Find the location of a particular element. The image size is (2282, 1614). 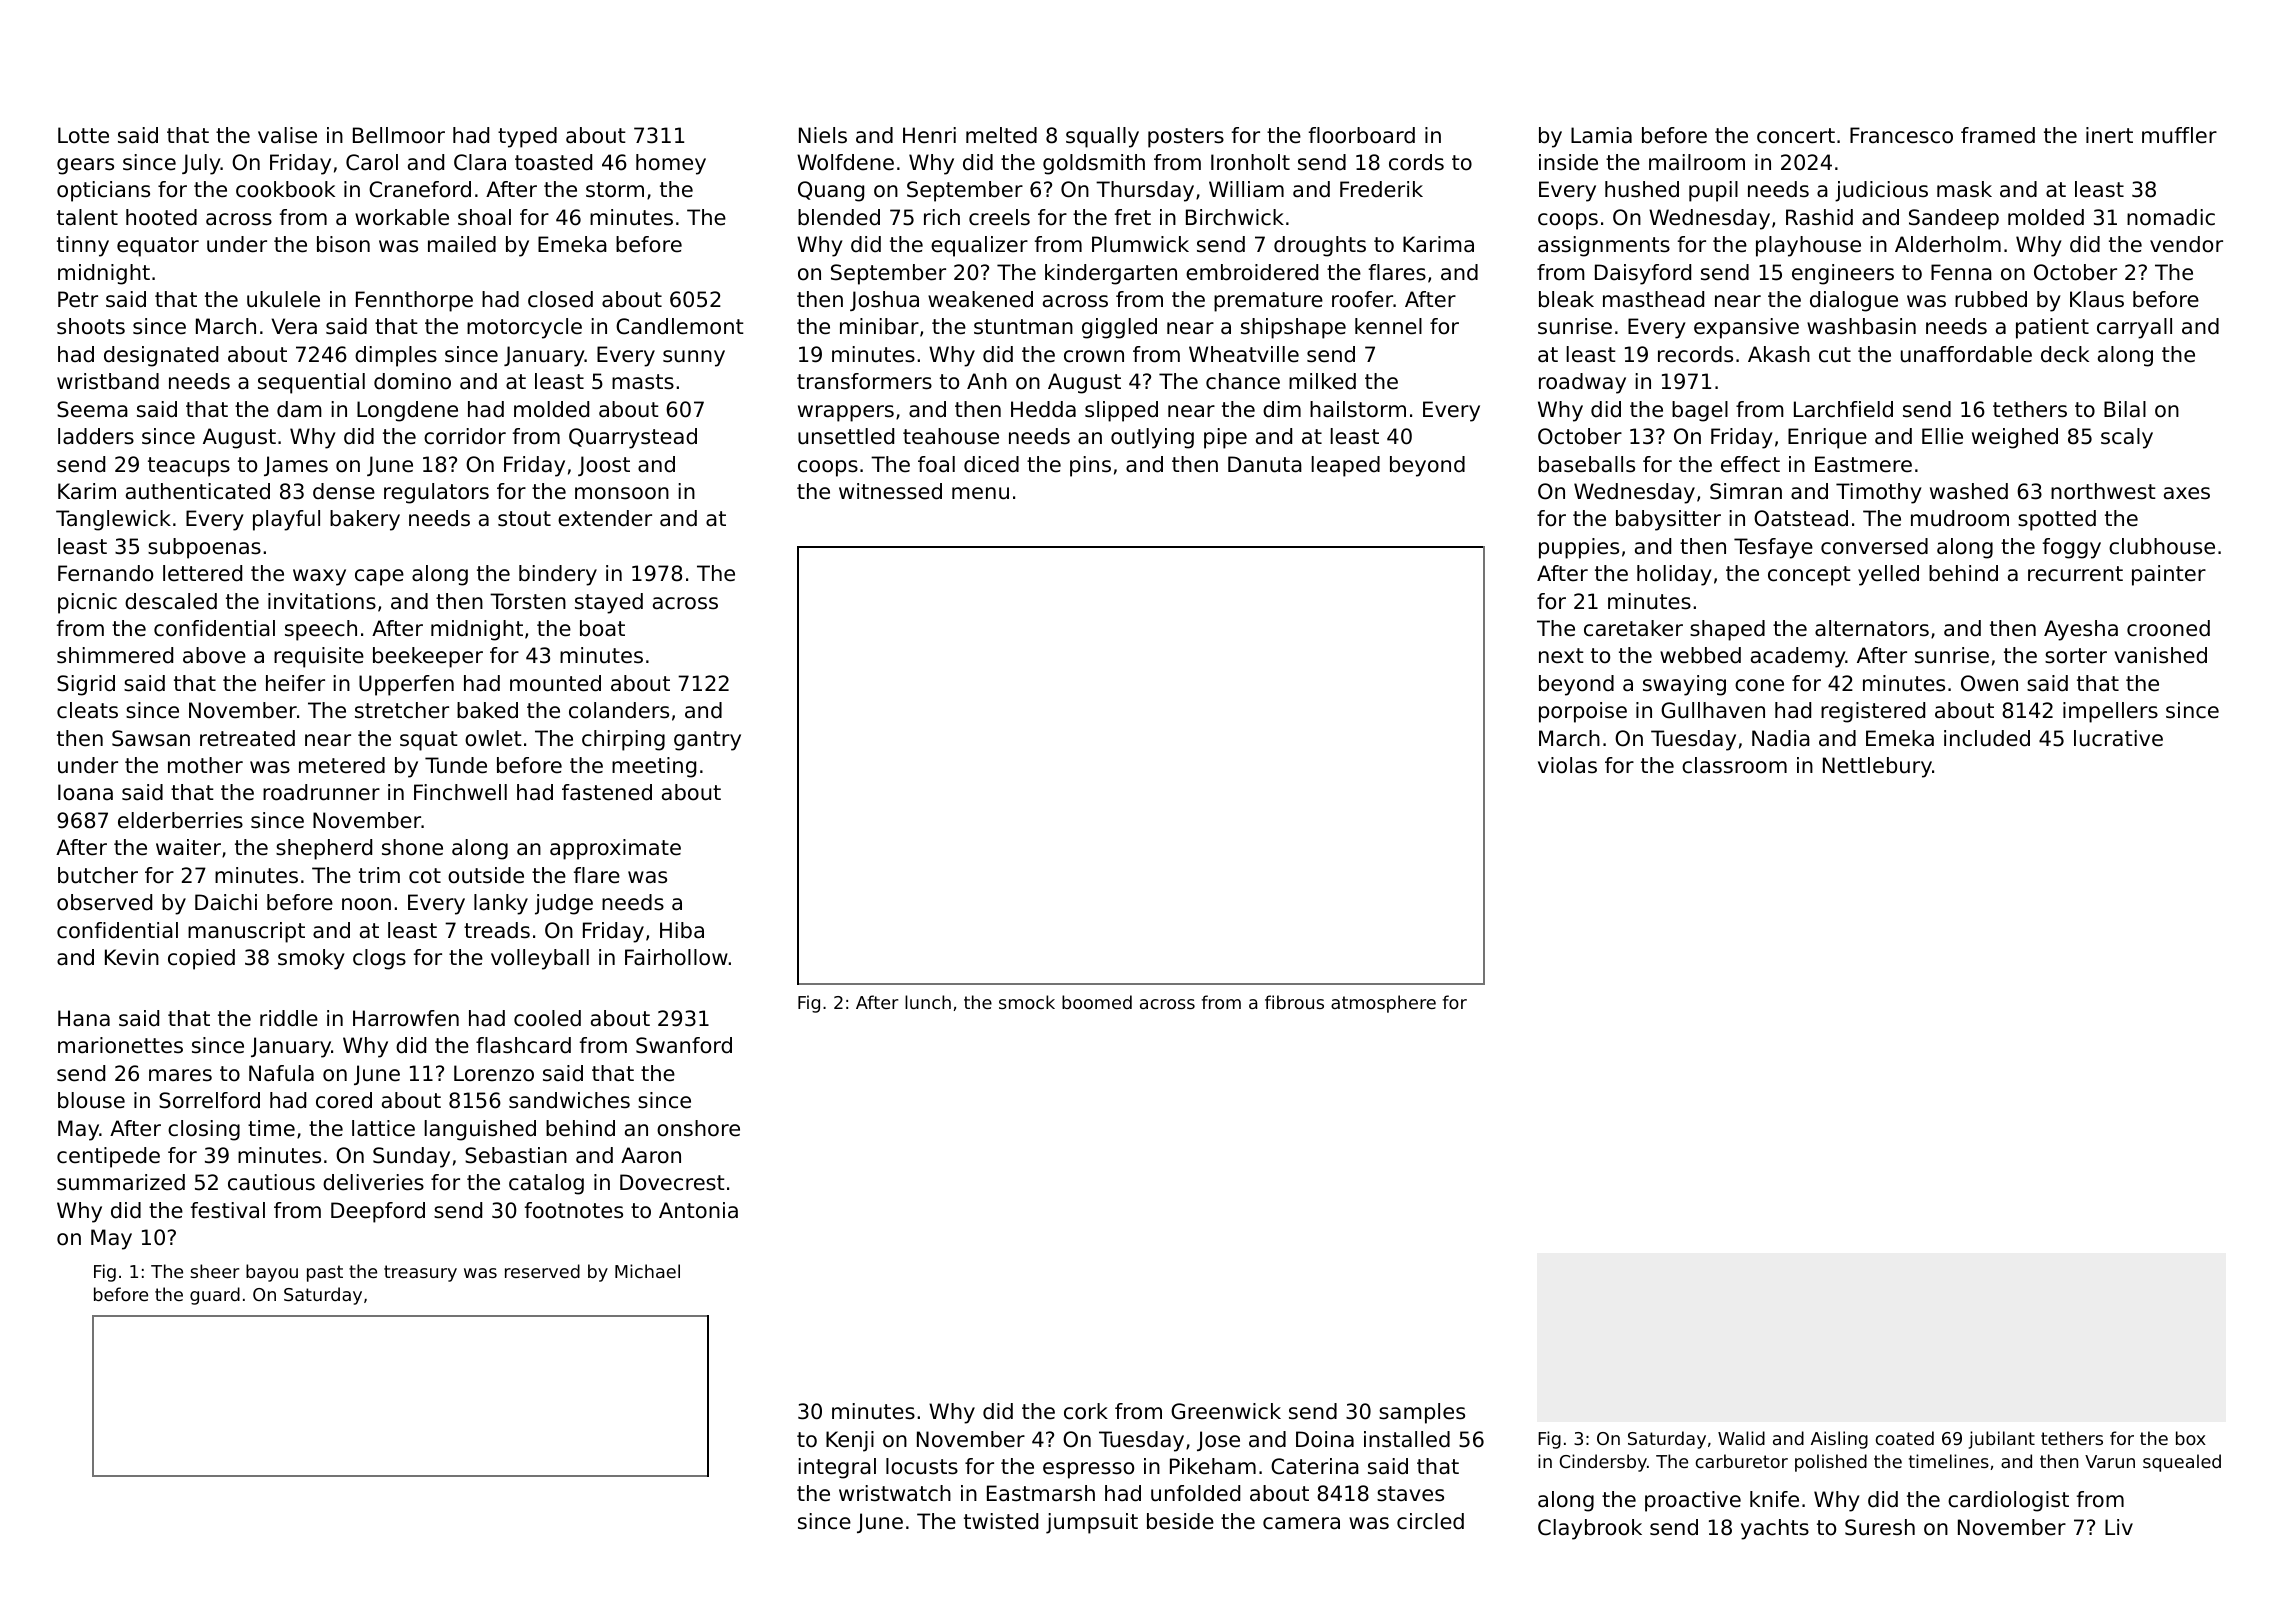

Ioana is located at coordinates (85, 792).
